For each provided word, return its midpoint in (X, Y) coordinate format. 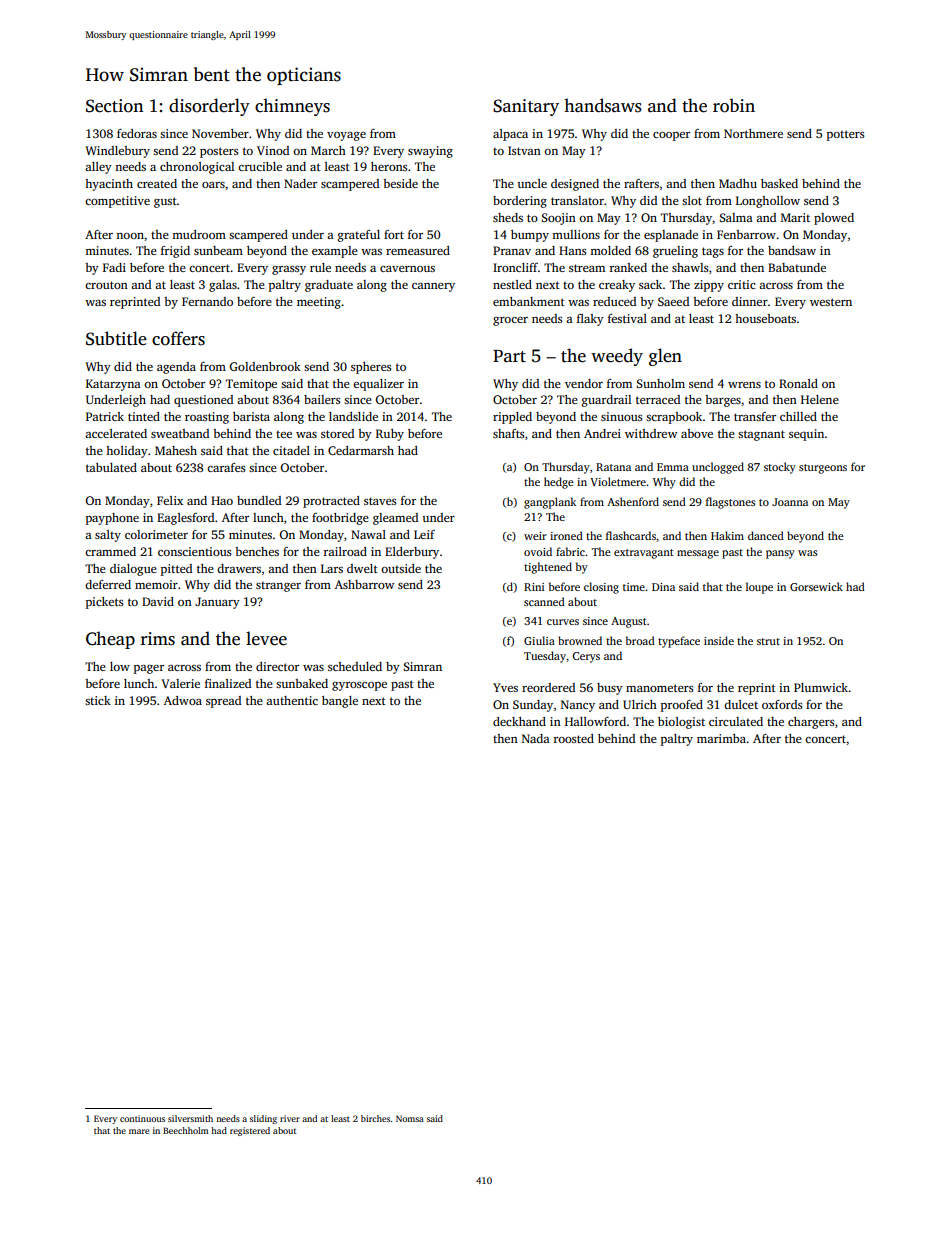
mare (139, 1131)
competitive (117, 202)
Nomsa (410, 1118)
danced (766, 535)
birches (375, 1118)
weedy (617, 357)
